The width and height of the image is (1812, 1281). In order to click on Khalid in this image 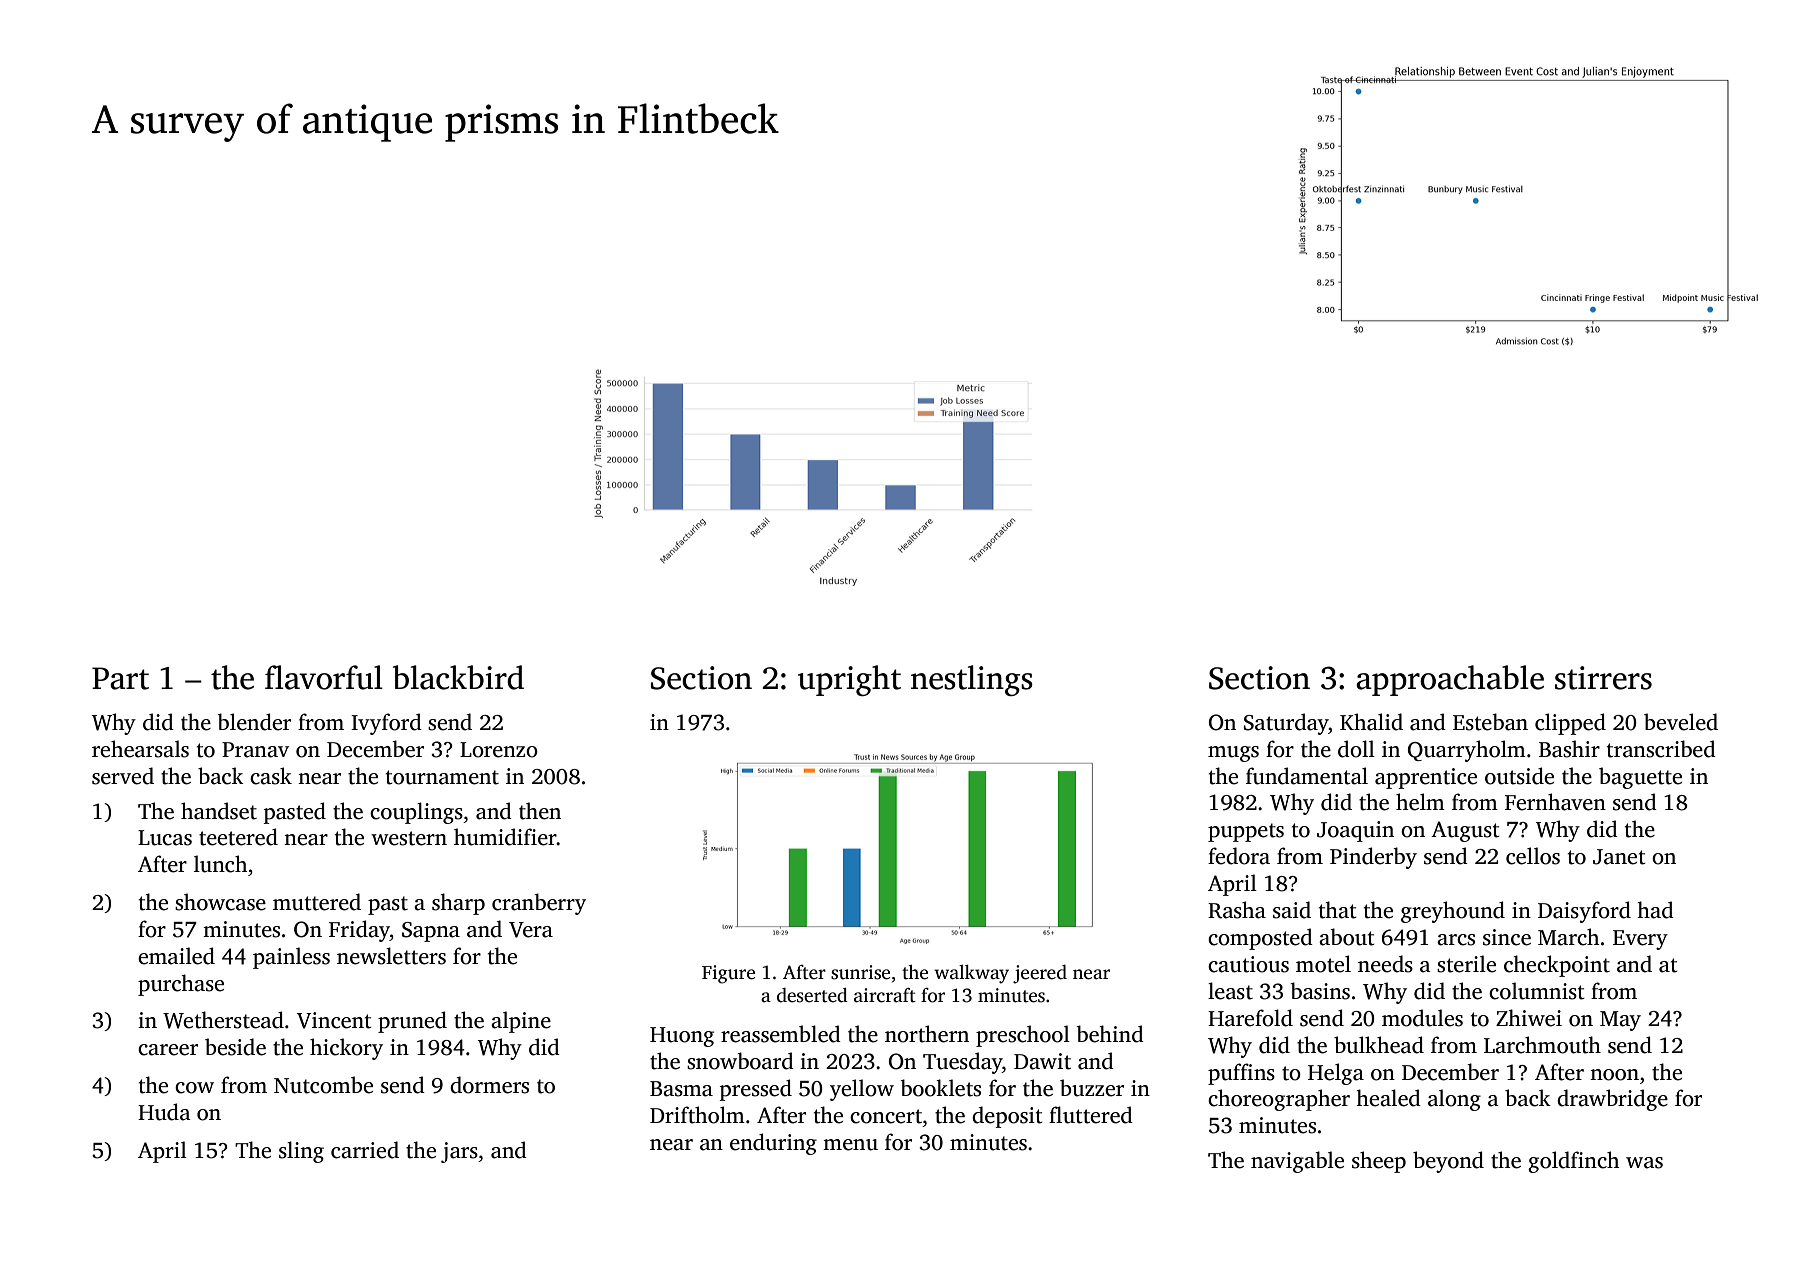, I will do `click(1371, 722)`.
